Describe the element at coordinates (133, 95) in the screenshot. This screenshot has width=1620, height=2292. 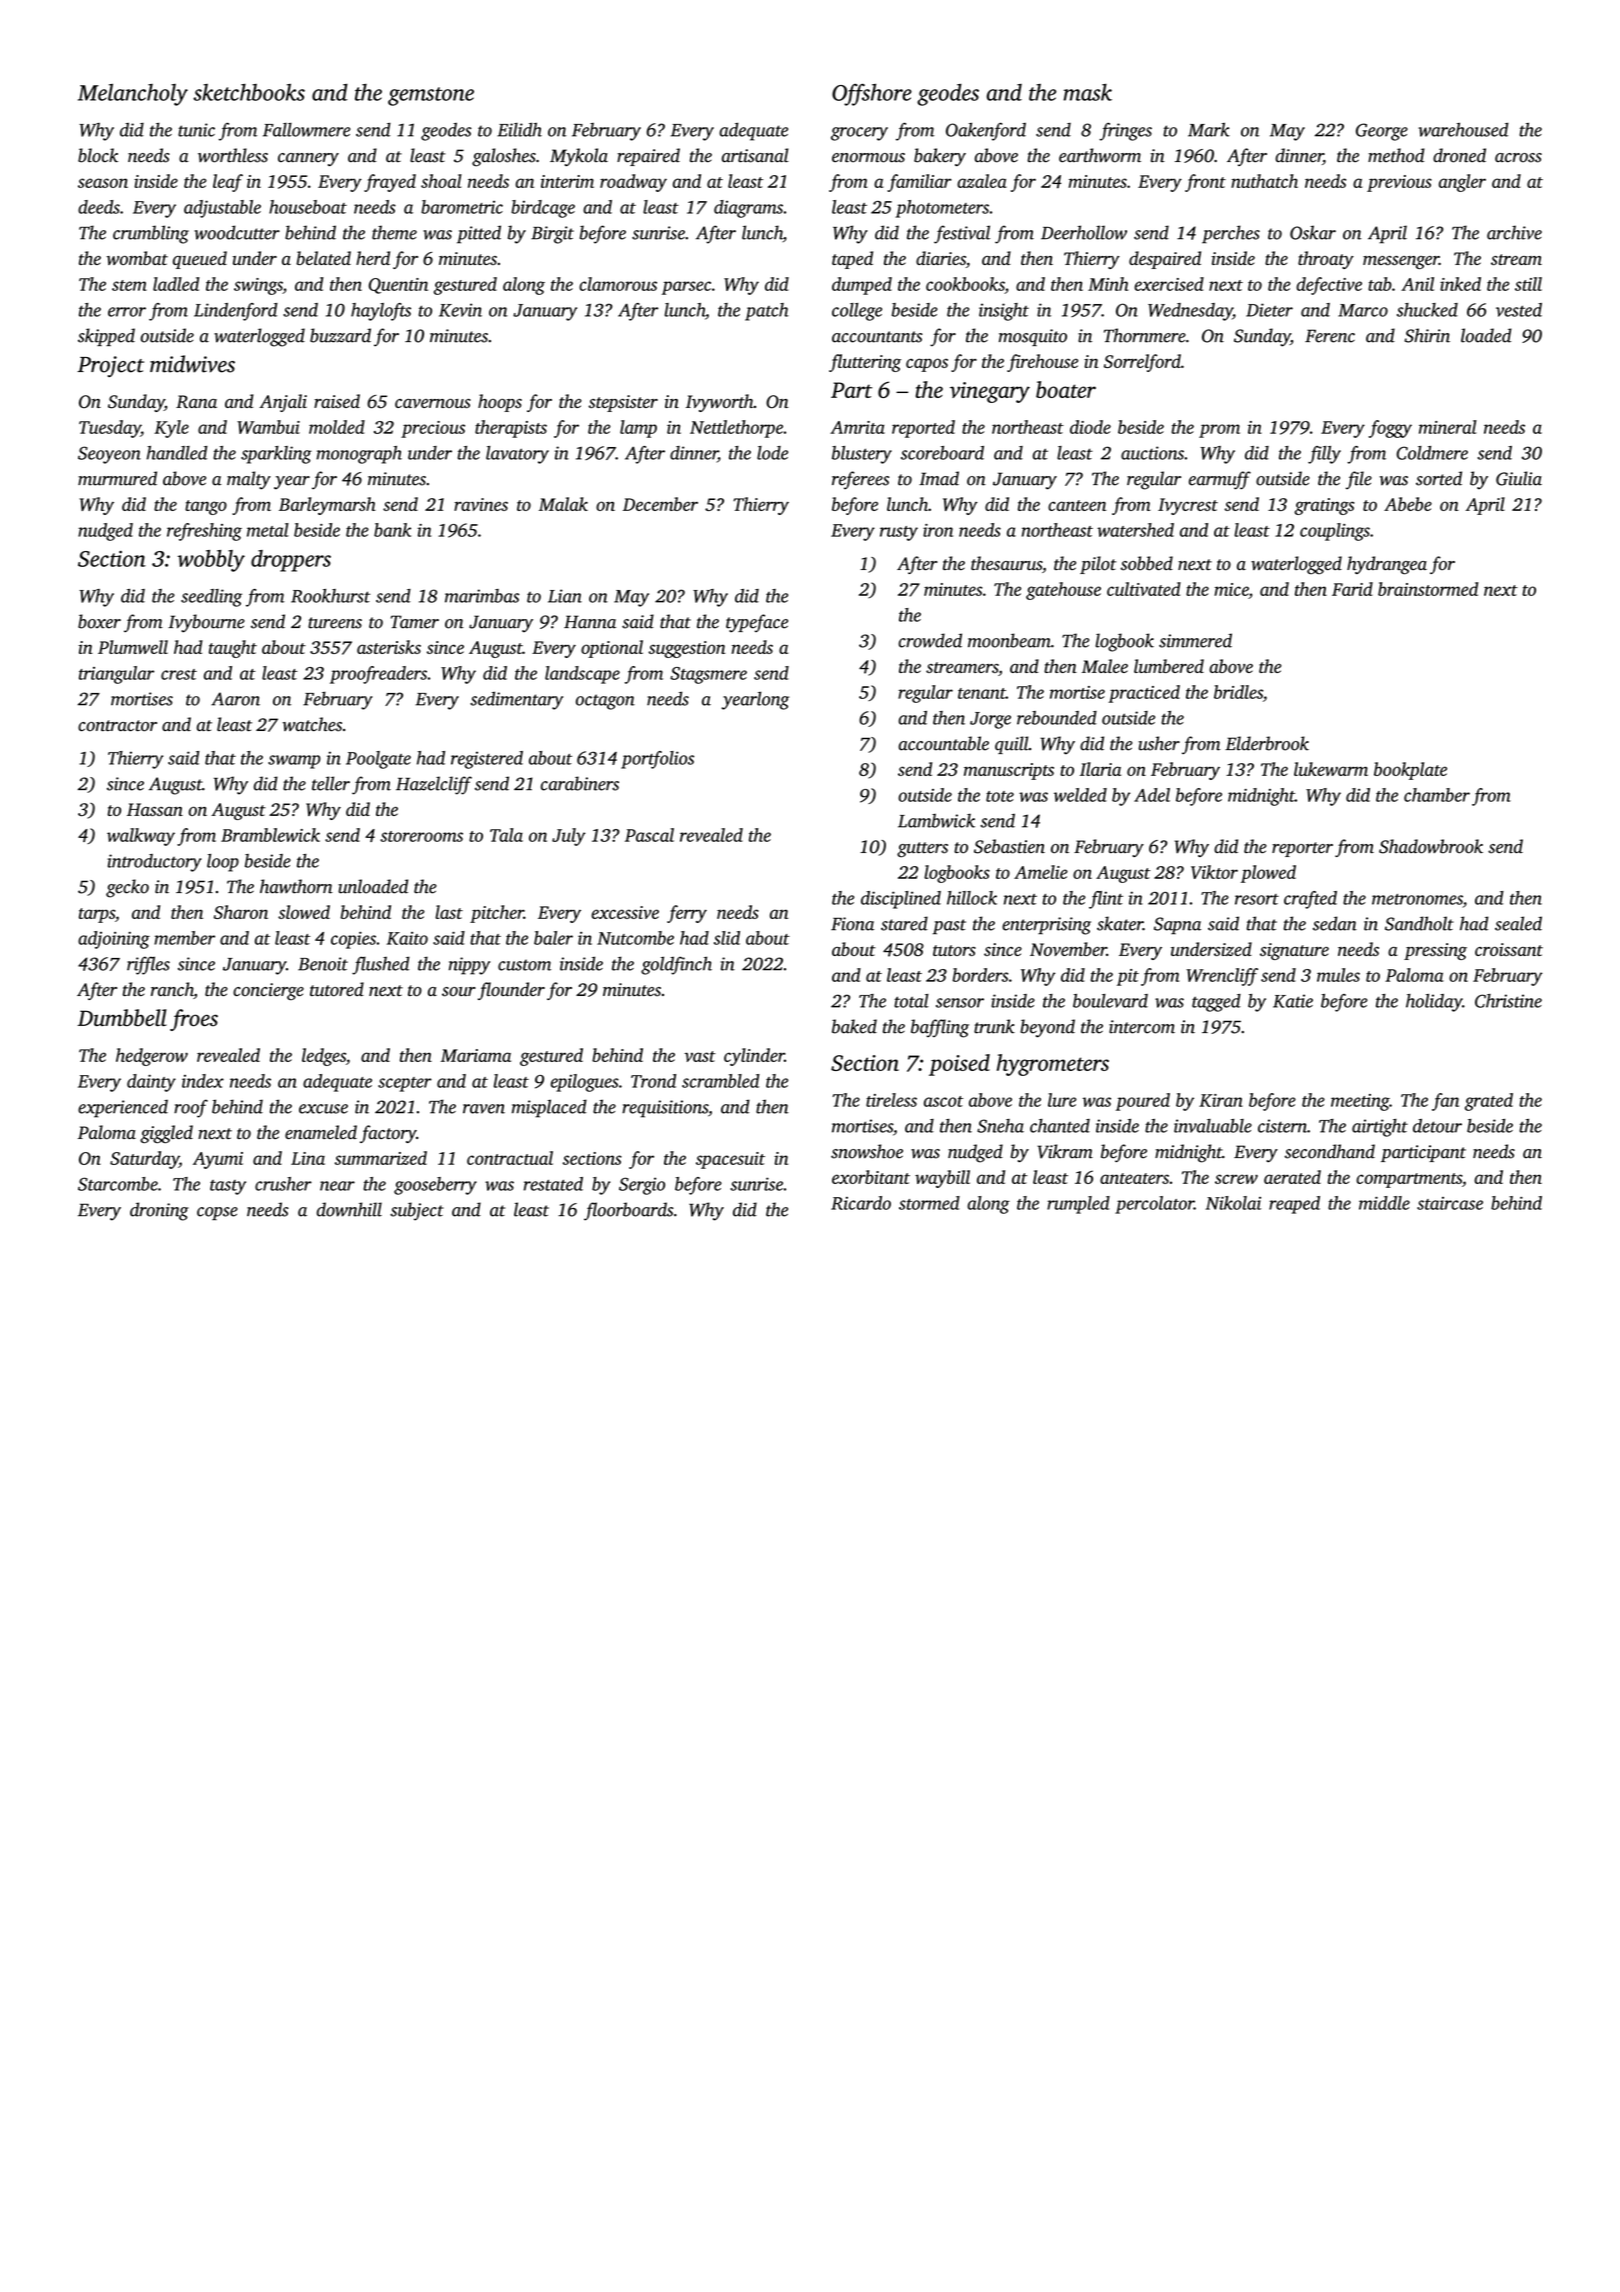
I see `Melancholy` at that location.
